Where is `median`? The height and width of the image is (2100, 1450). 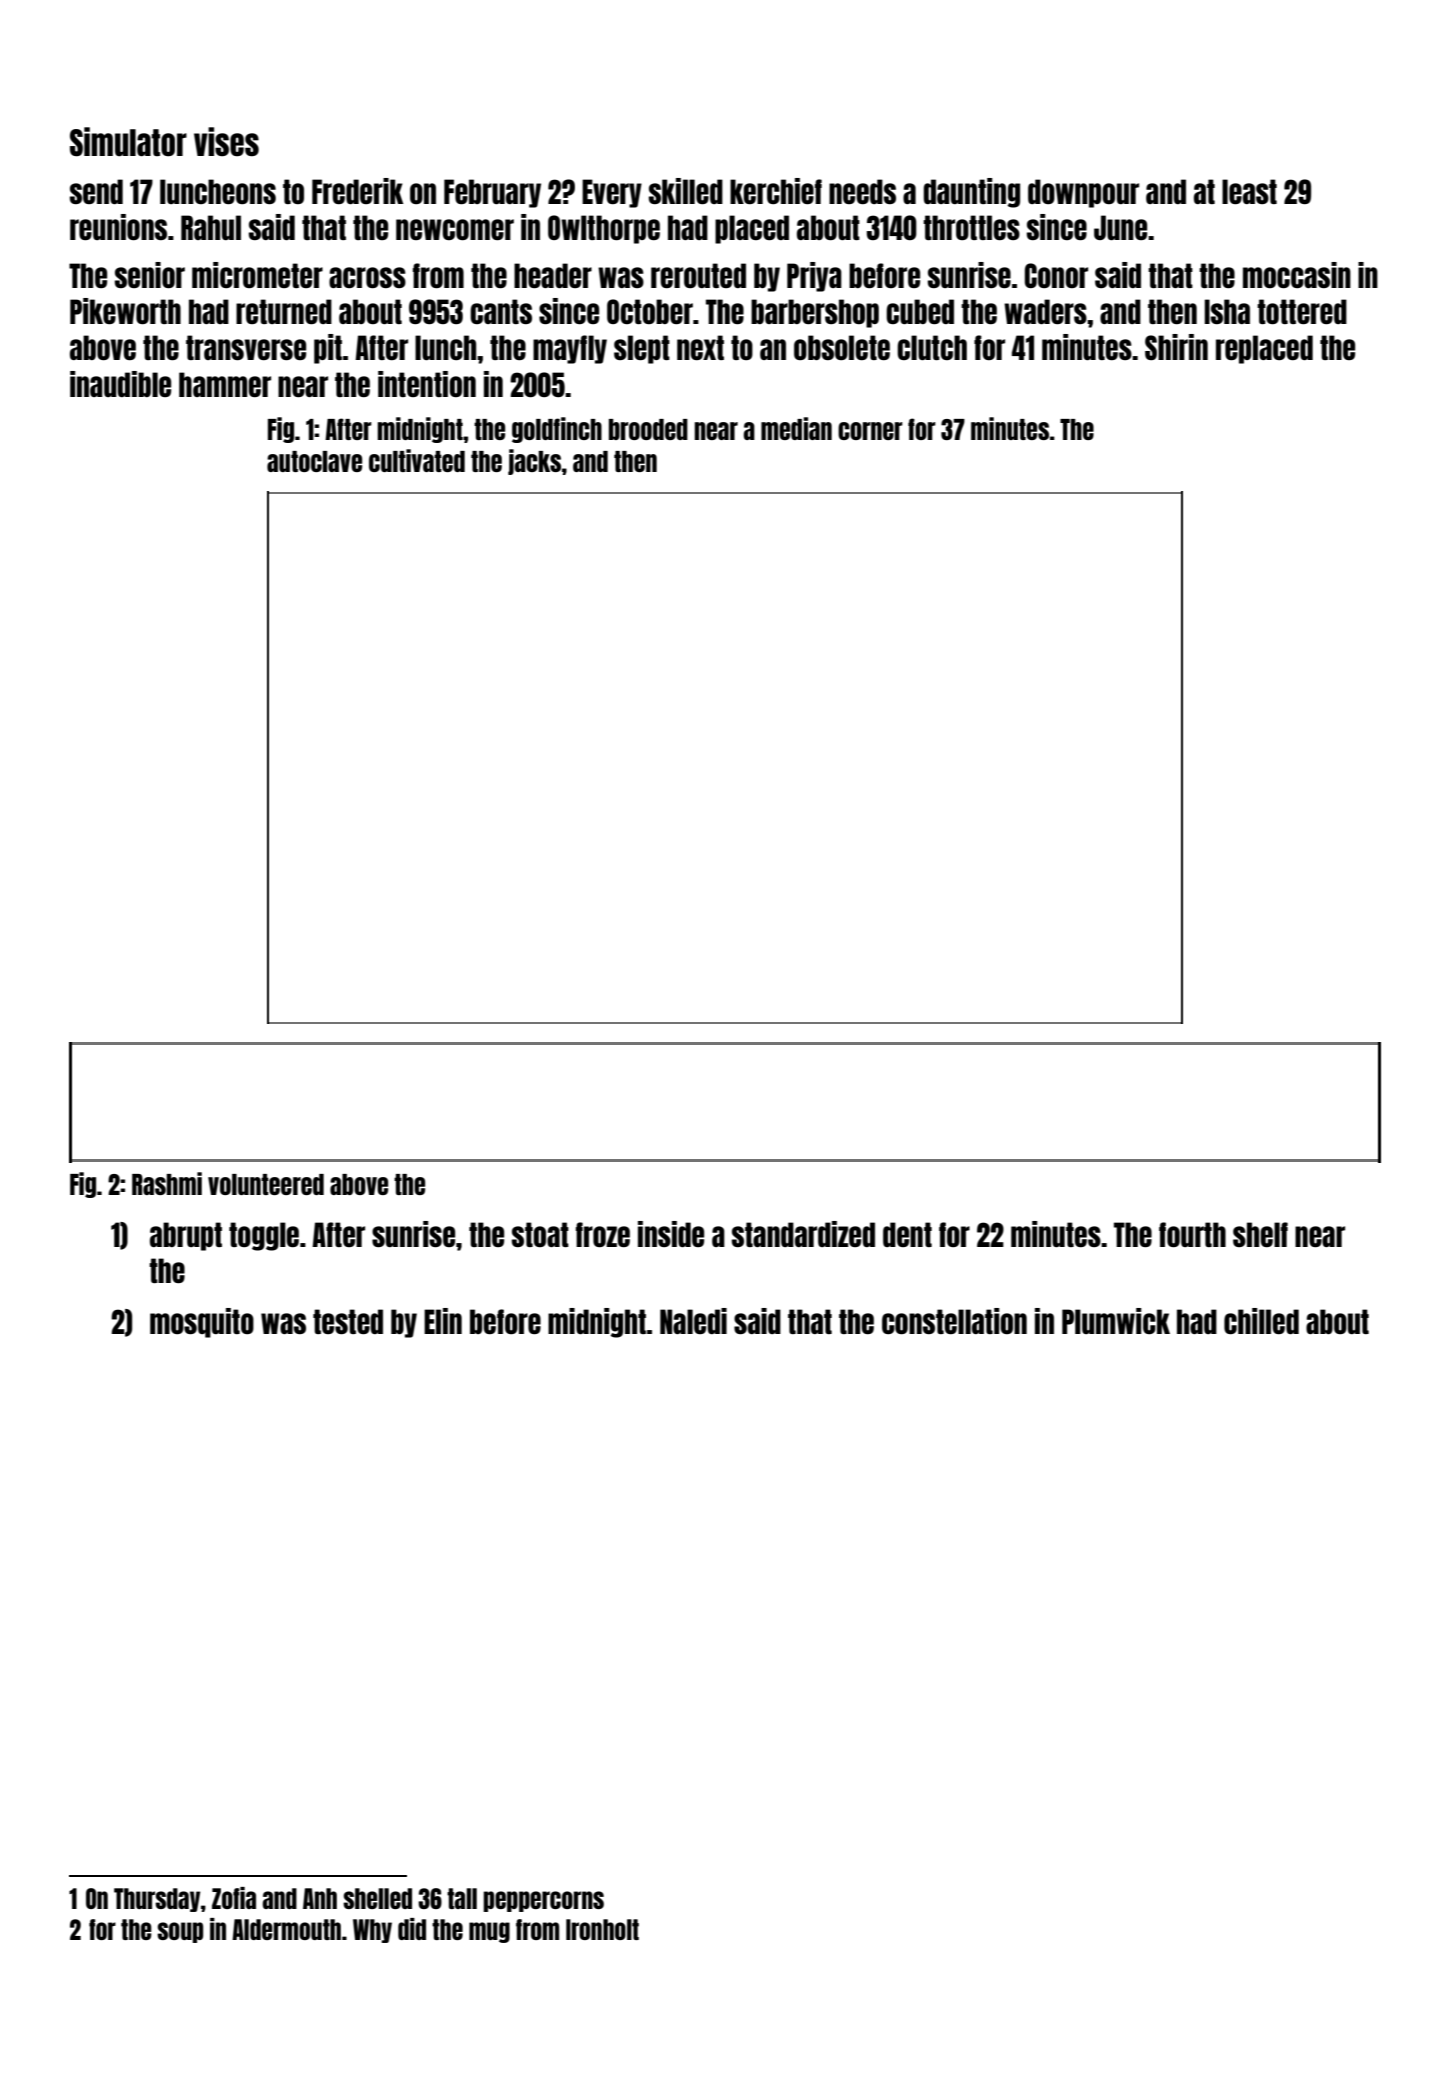
median is located at coordinates (796, 428).
